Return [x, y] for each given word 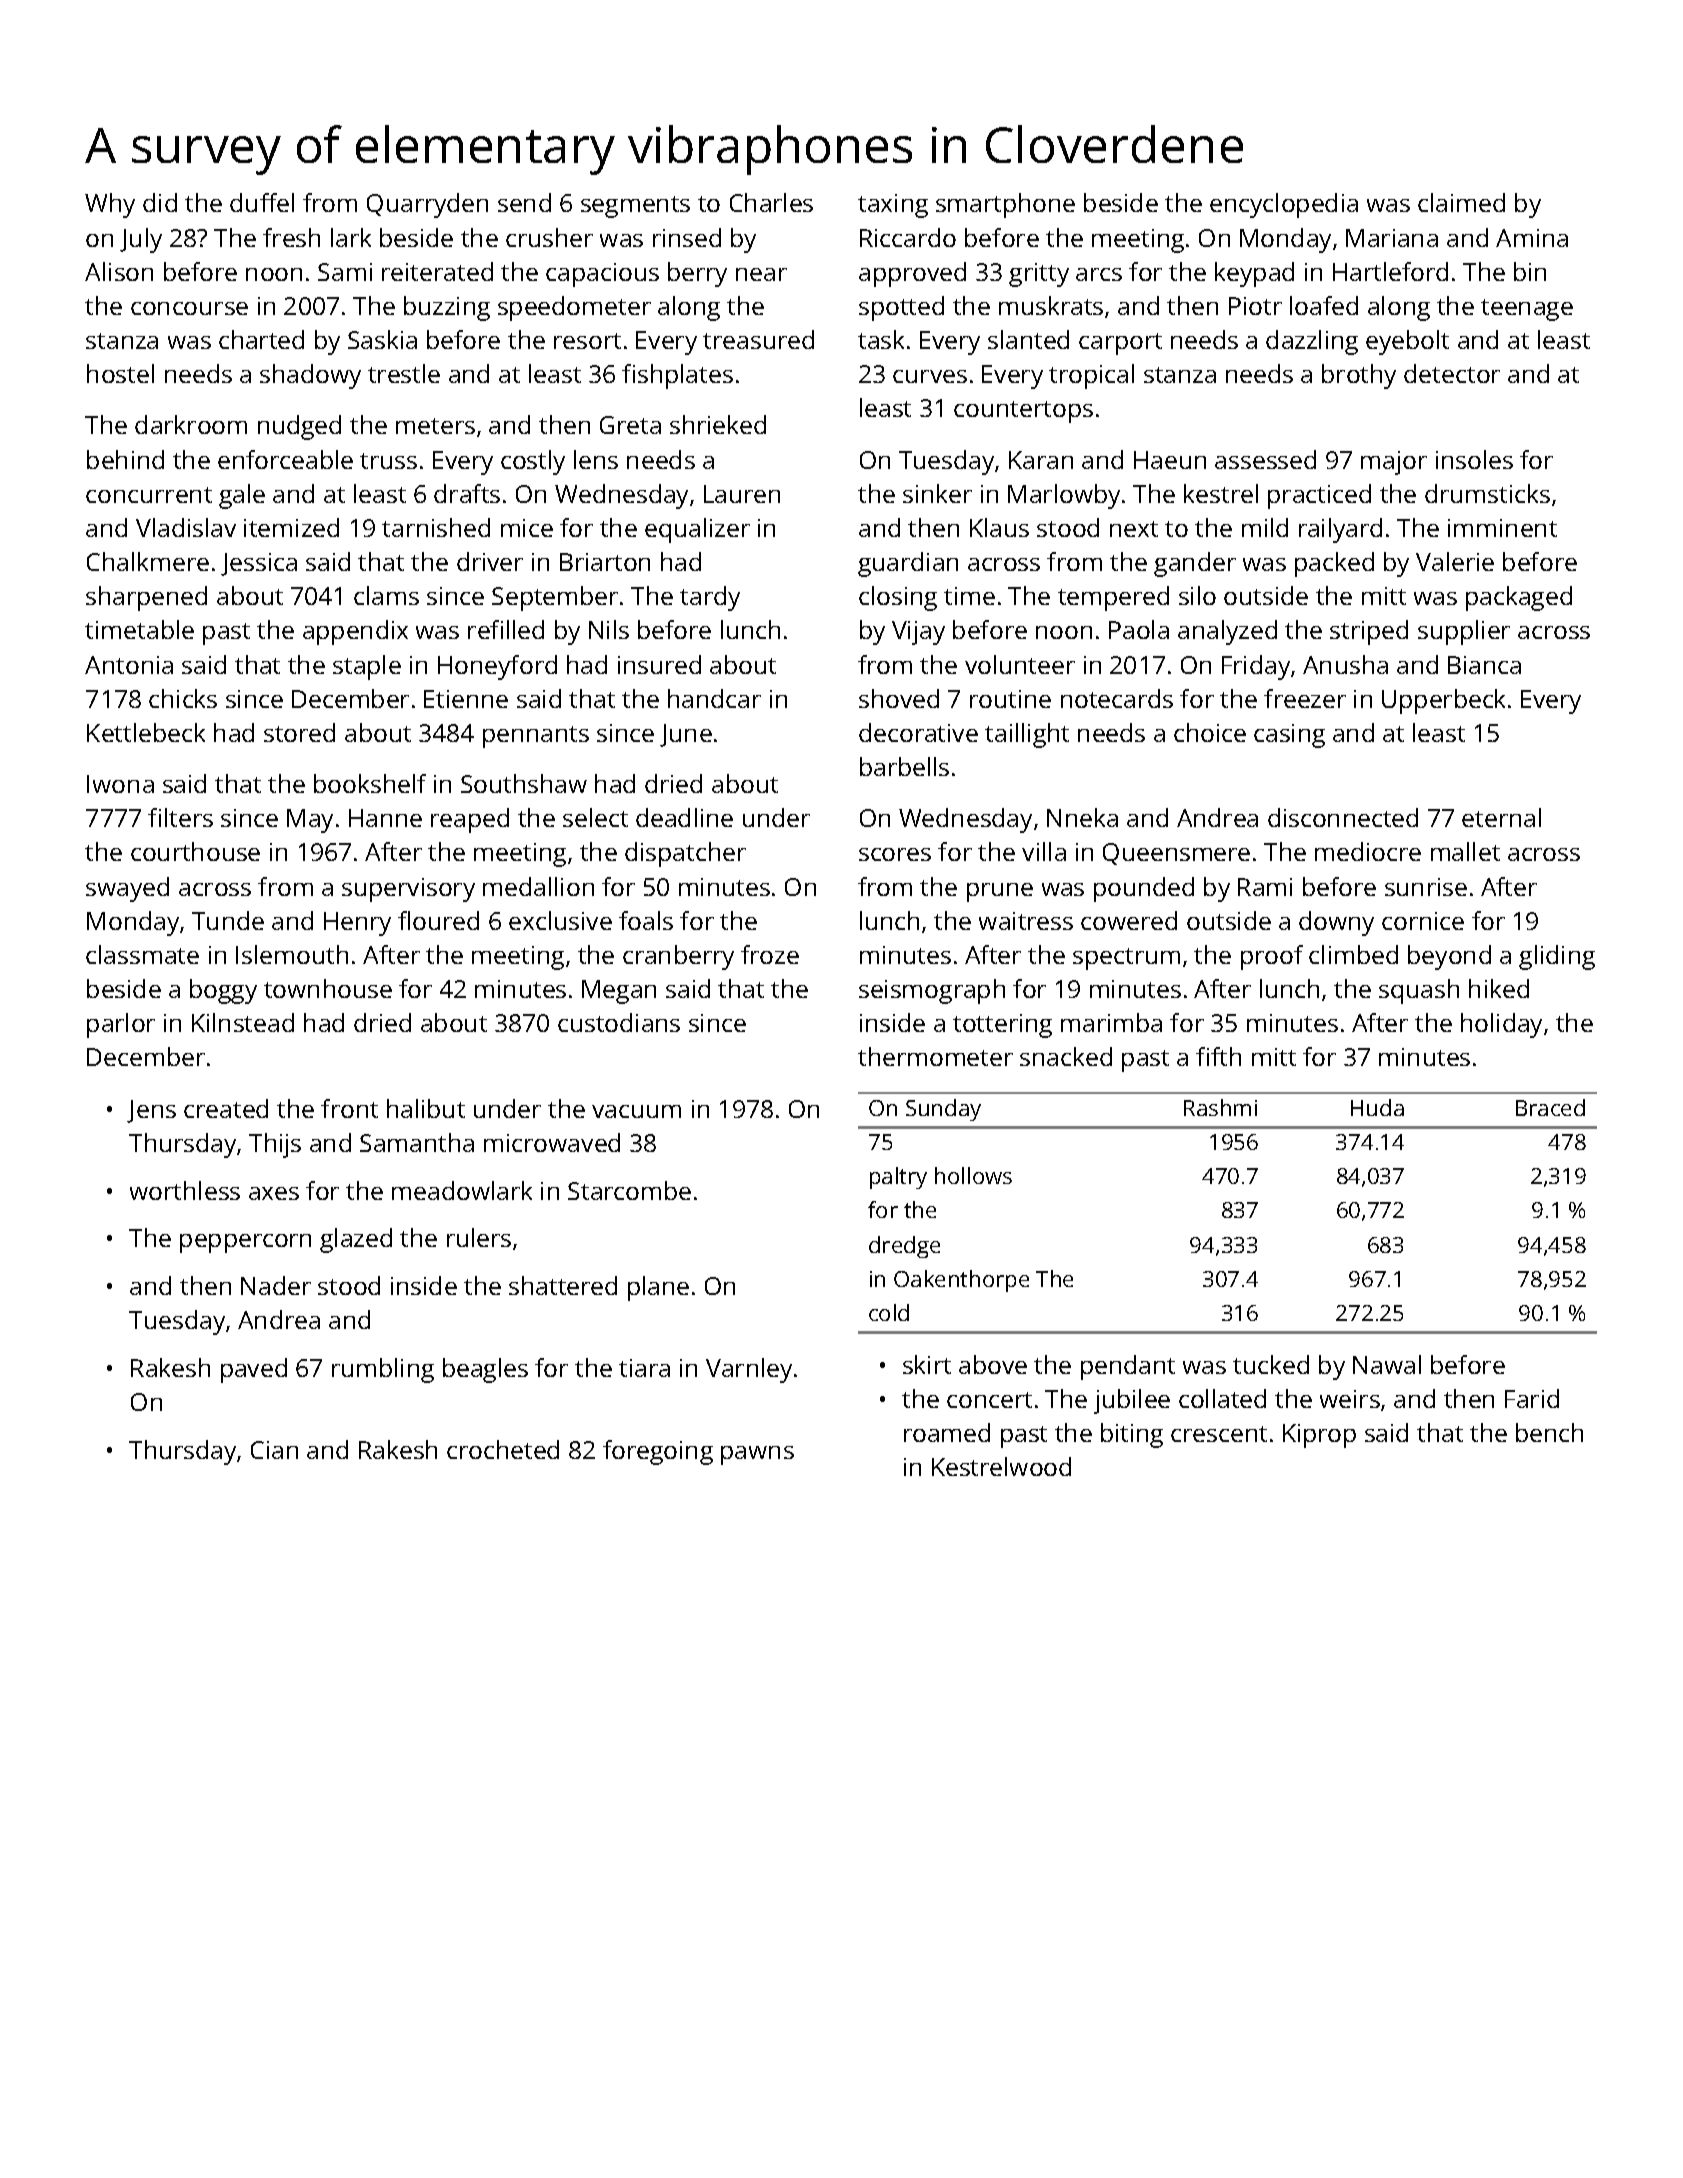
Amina [1532, 238]
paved [254, 1370]
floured [438, 920]
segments [635, 207]
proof [1272, 957]
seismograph [932, 991]
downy [1336, 923]
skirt [927, 1364]
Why [110, 205]
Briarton [605, 562]
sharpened [146, 598]
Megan [619, 992]
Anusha [1345, 664]
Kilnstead [243, 1022]
